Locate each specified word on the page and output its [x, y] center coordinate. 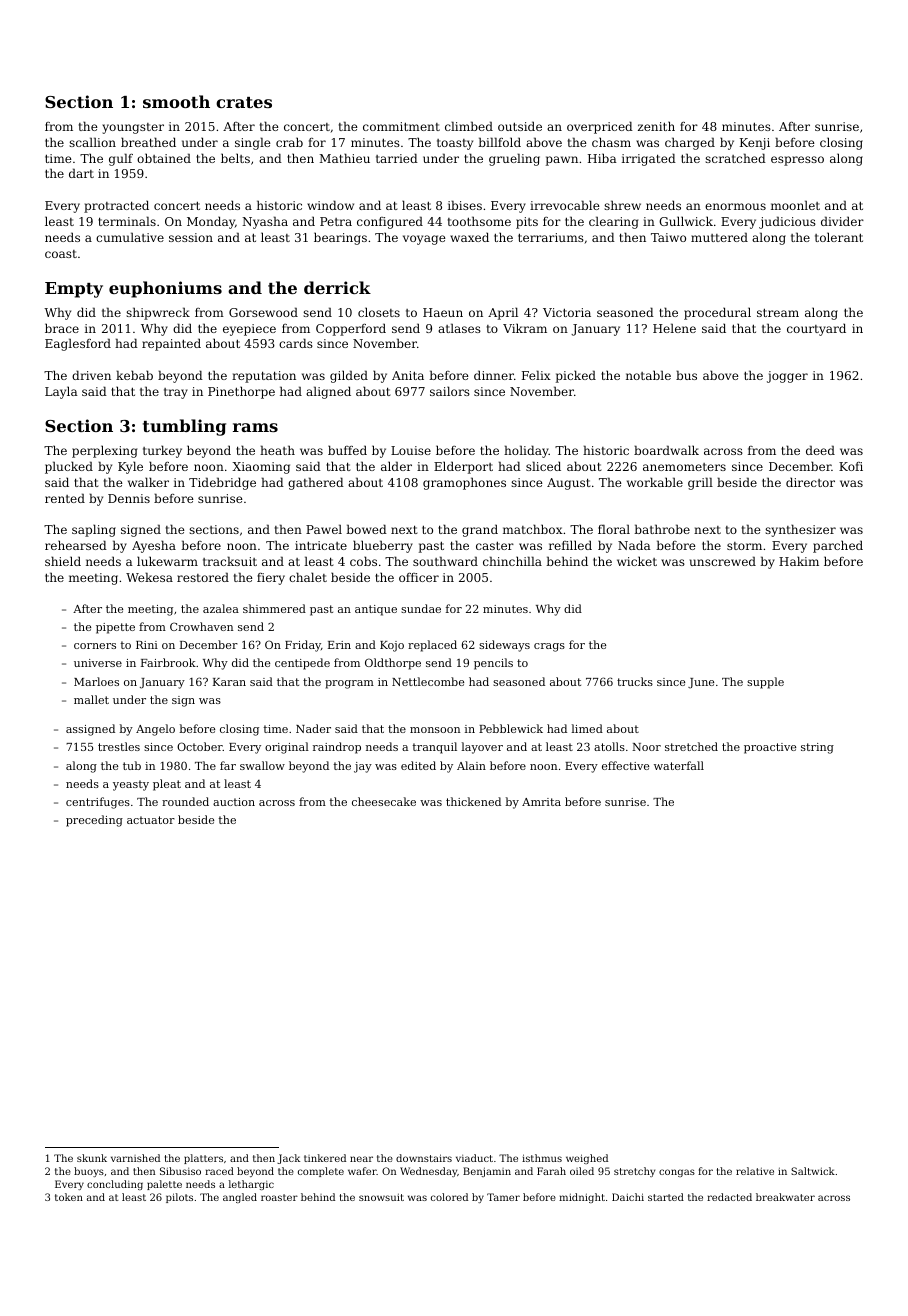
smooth [176, 101]
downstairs [424, 1158]
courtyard [816, 329]
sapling [94, 530]
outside [520, 126]
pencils [493, 664]
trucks [635, 681]
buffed [347, 450]
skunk [92, 1158]
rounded [185, 801]
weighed [587, 1159]
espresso [797, 161]
